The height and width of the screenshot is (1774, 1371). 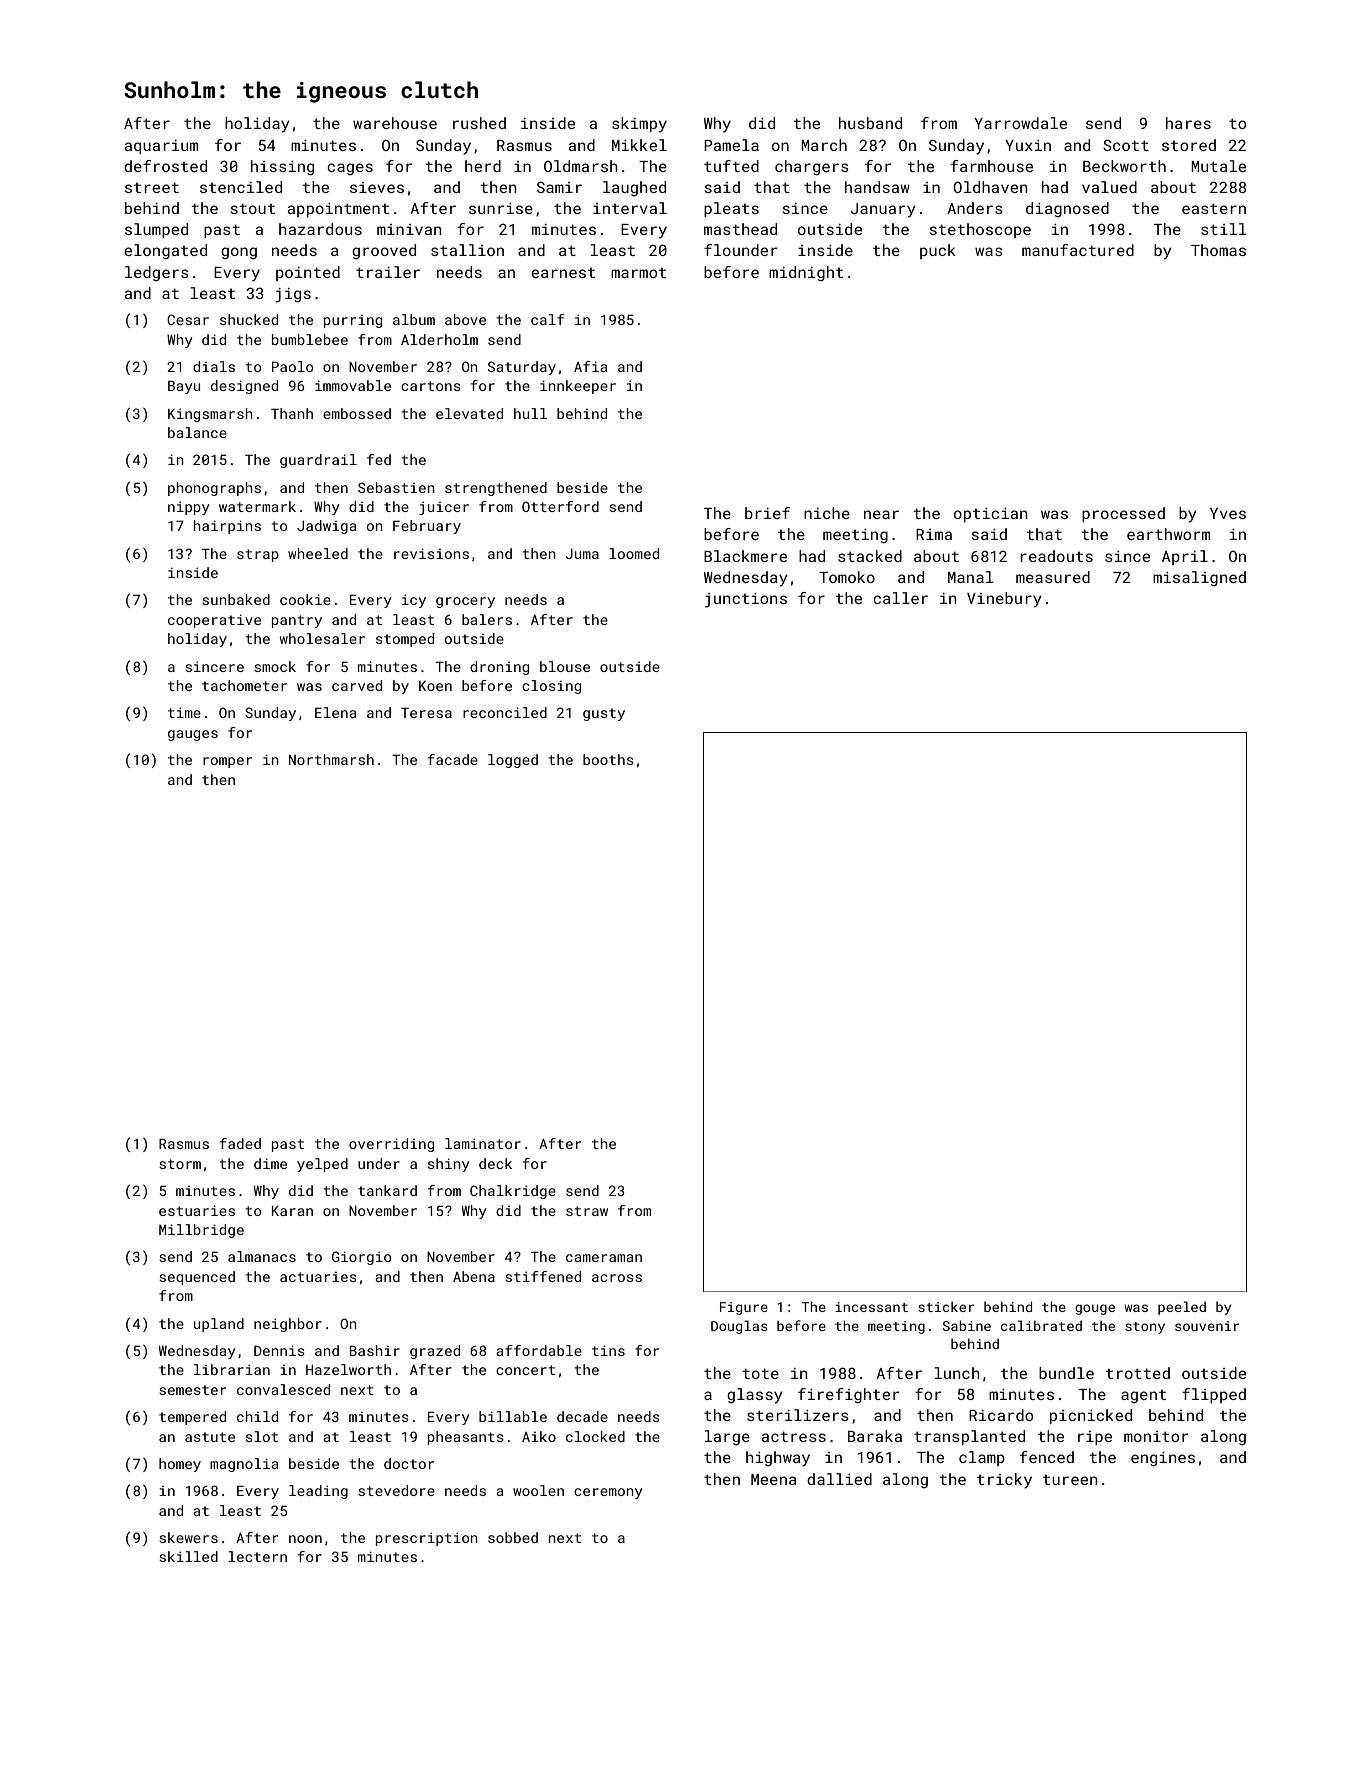 What do you see at coordinates (395, 123) in the screenshot?
I see `warehouse` at bounding box center [395, 123].
